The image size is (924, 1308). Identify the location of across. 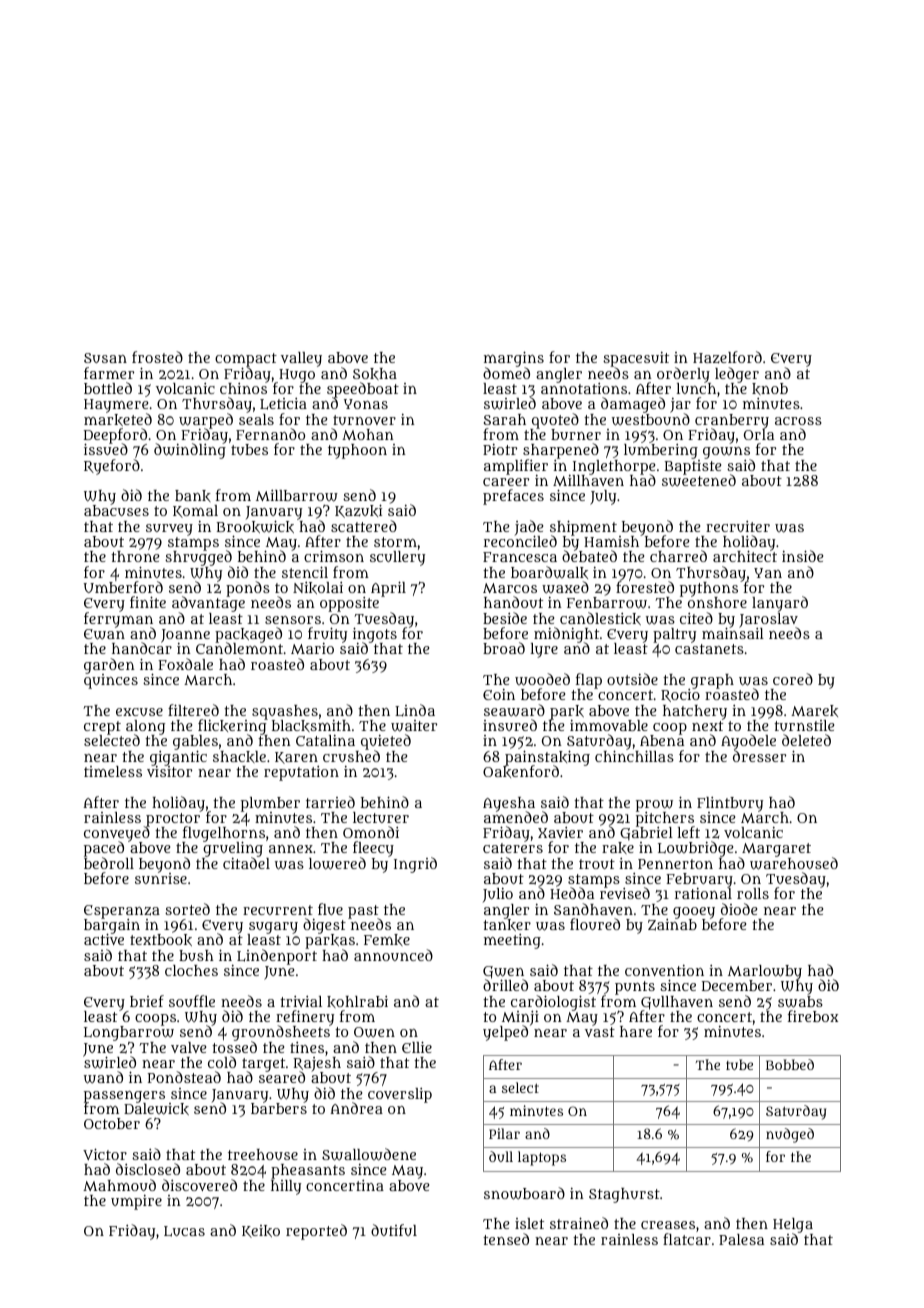
(798, 421).
